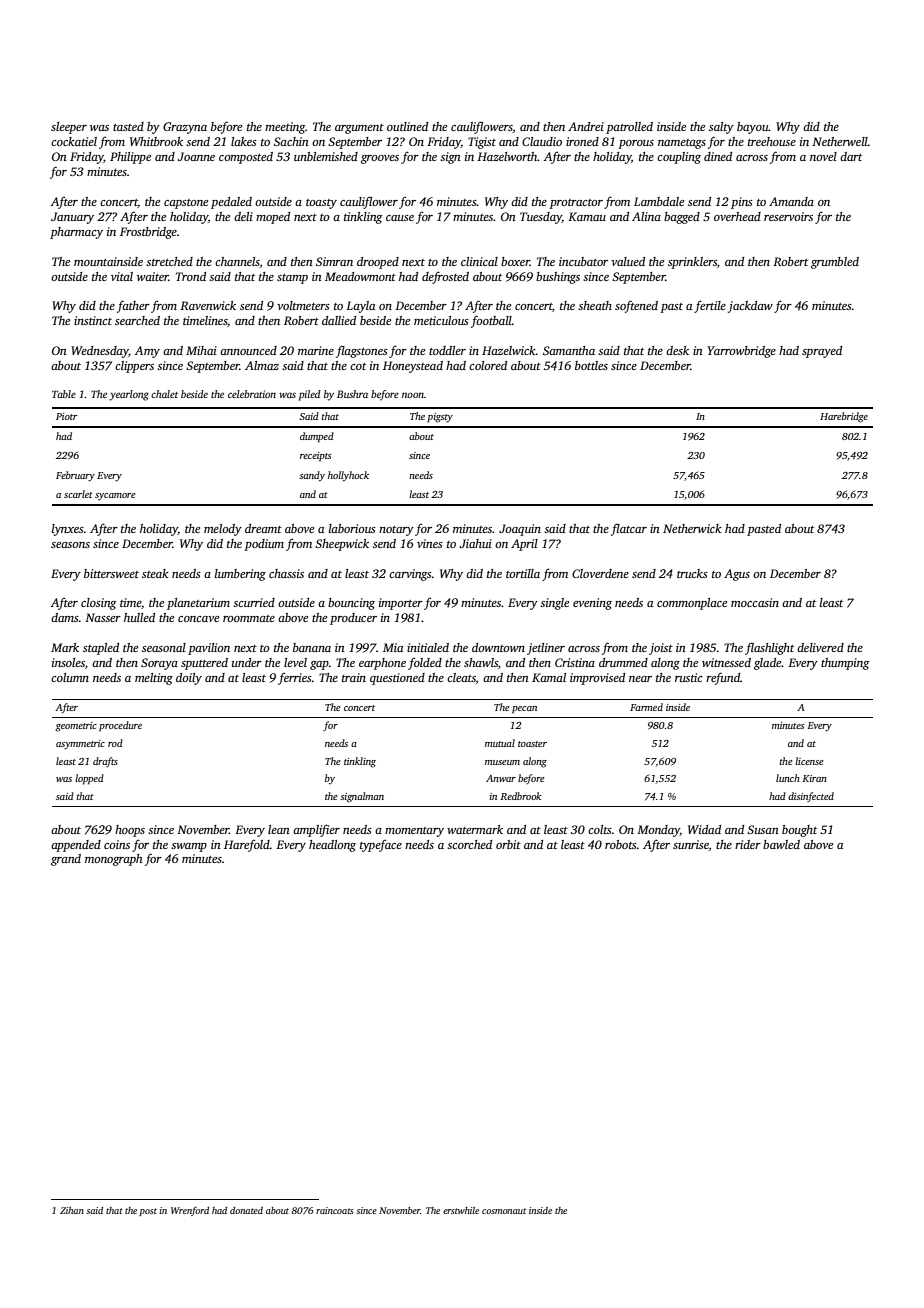 Image resolution: width=924 pixels, height=1308 pixels. What do you see at coordinates (461, 1210) in the image?
I see `erstwhile` at bounding box center [461, 1210].
